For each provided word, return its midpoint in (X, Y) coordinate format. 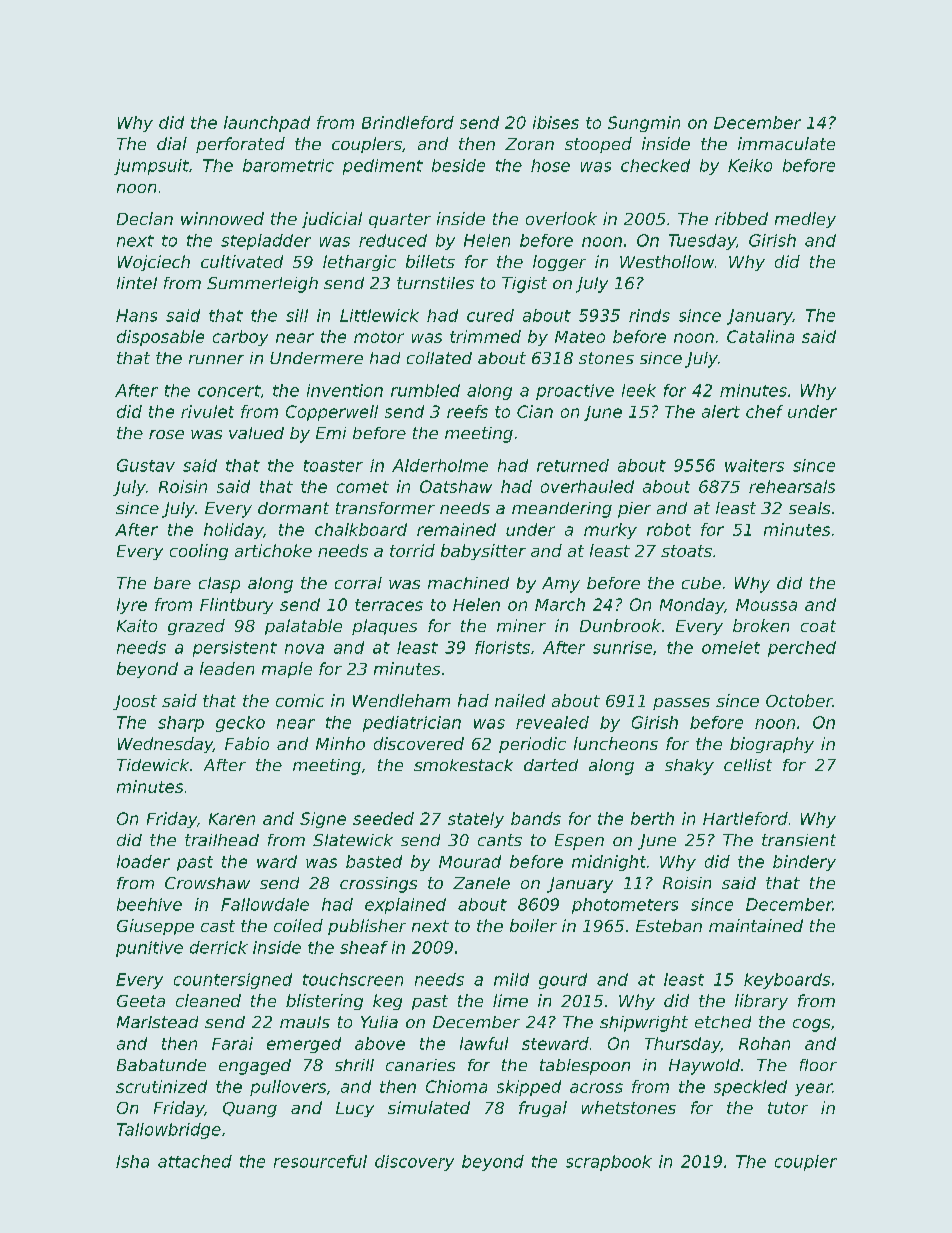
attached (195, 1161)
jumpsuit (151, 167)
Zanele (481, 883)
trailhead (222, 840)
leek (639, 390)
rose (166, 434)
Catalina (760, 336)
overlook (561, 218)
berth (652, 818)
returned (573, 465)
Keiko (750, 165)
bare (172, 583)
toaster (333, 466)
